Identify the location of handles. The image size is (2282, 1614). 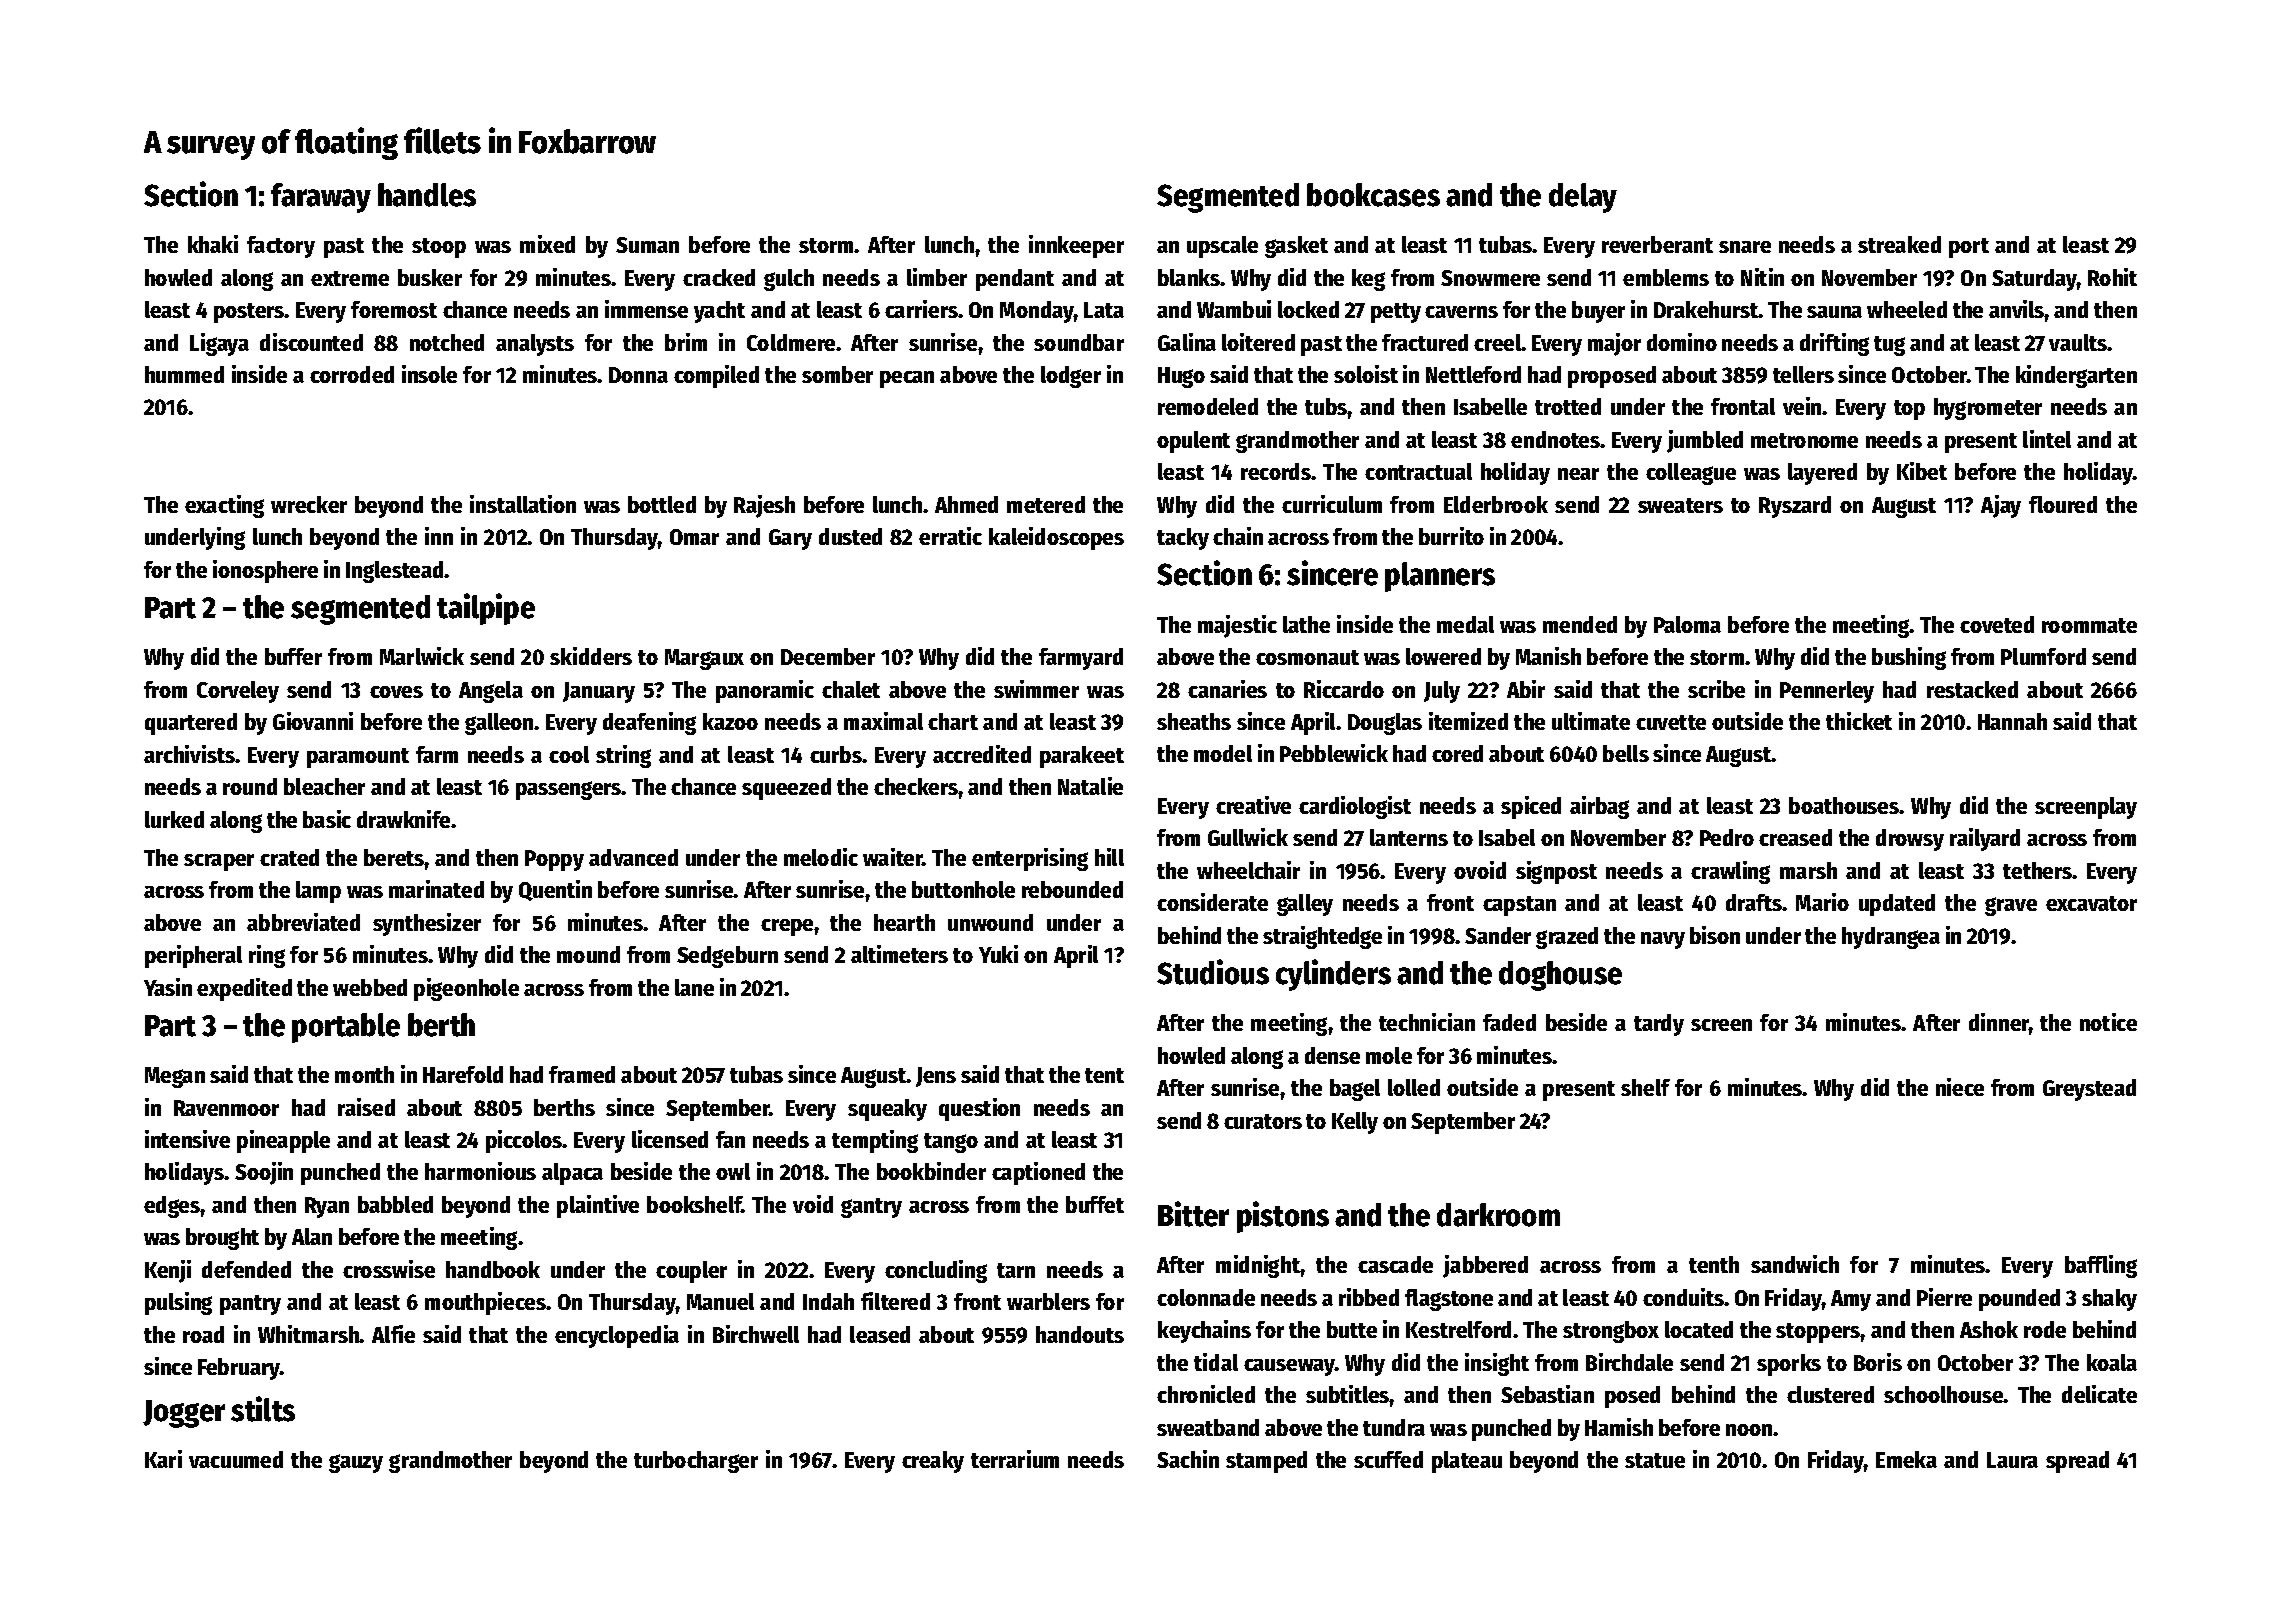
(427, 195).
